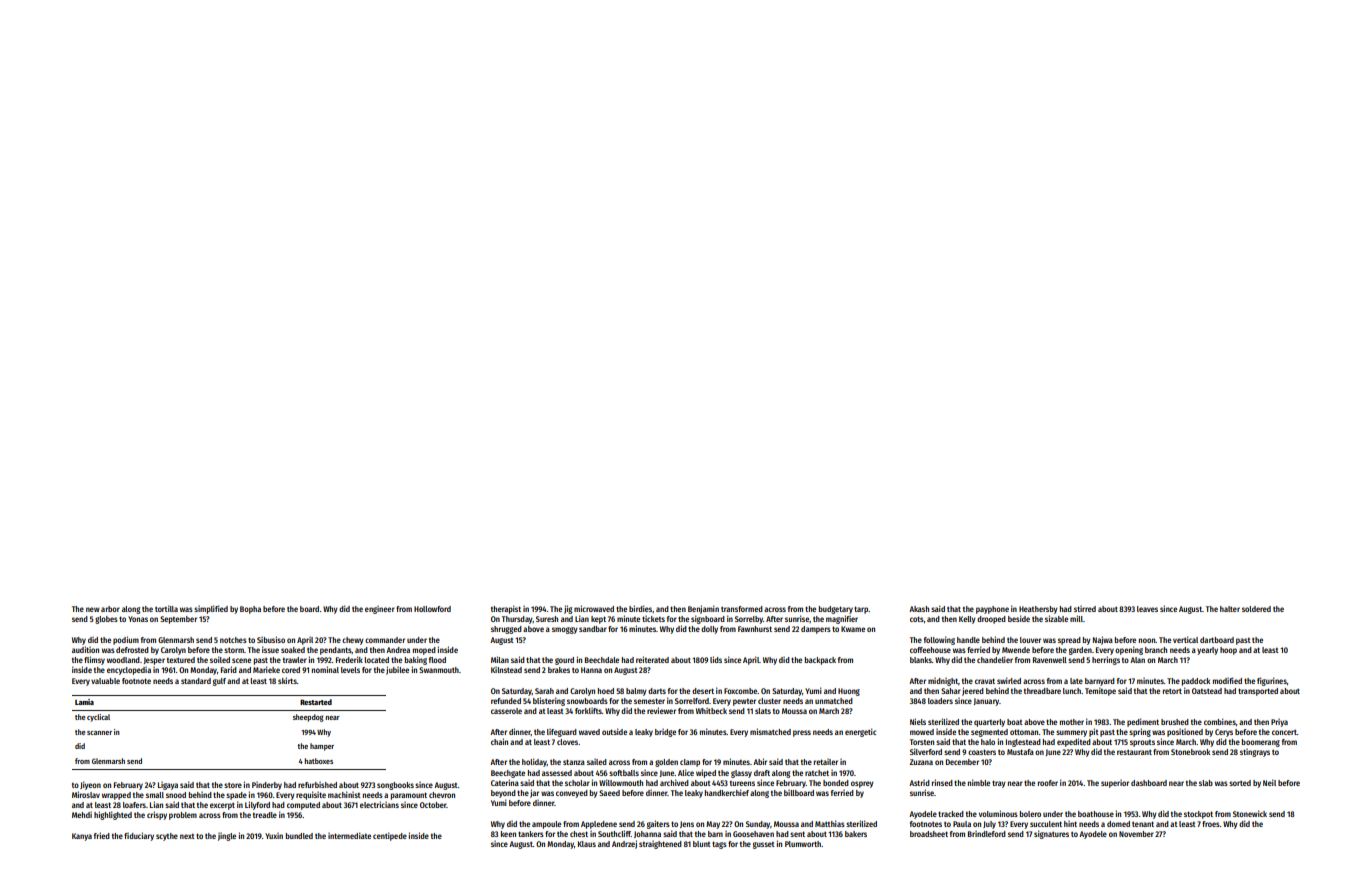 The image size is (1372, 887). What do you see at coordinates (836, 783) in the screenshot?
I see `bonded` at bounding box center [836, 783].
